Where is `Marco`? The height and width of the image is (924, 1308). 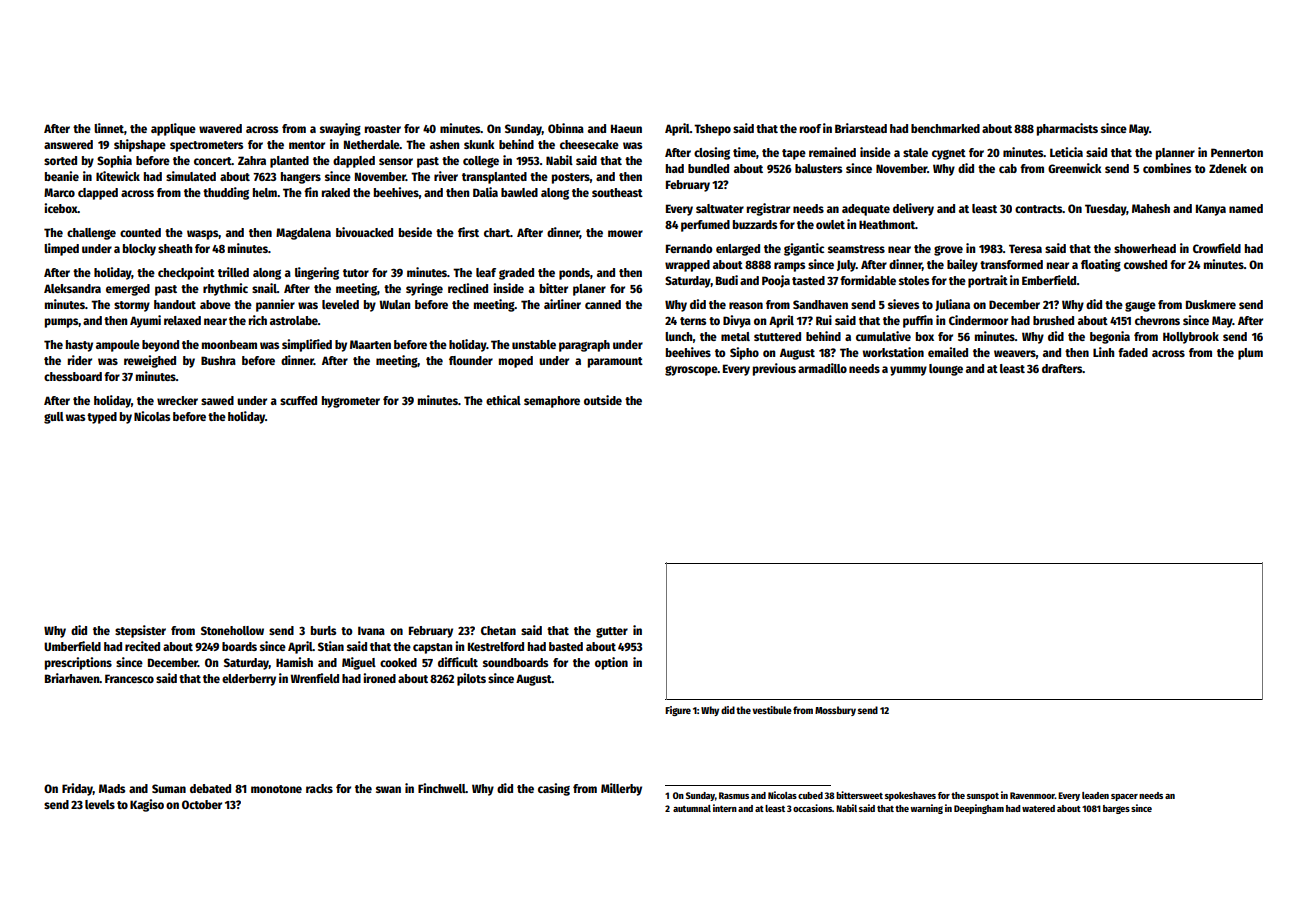 Marco is located at coordinates (59, 192).
